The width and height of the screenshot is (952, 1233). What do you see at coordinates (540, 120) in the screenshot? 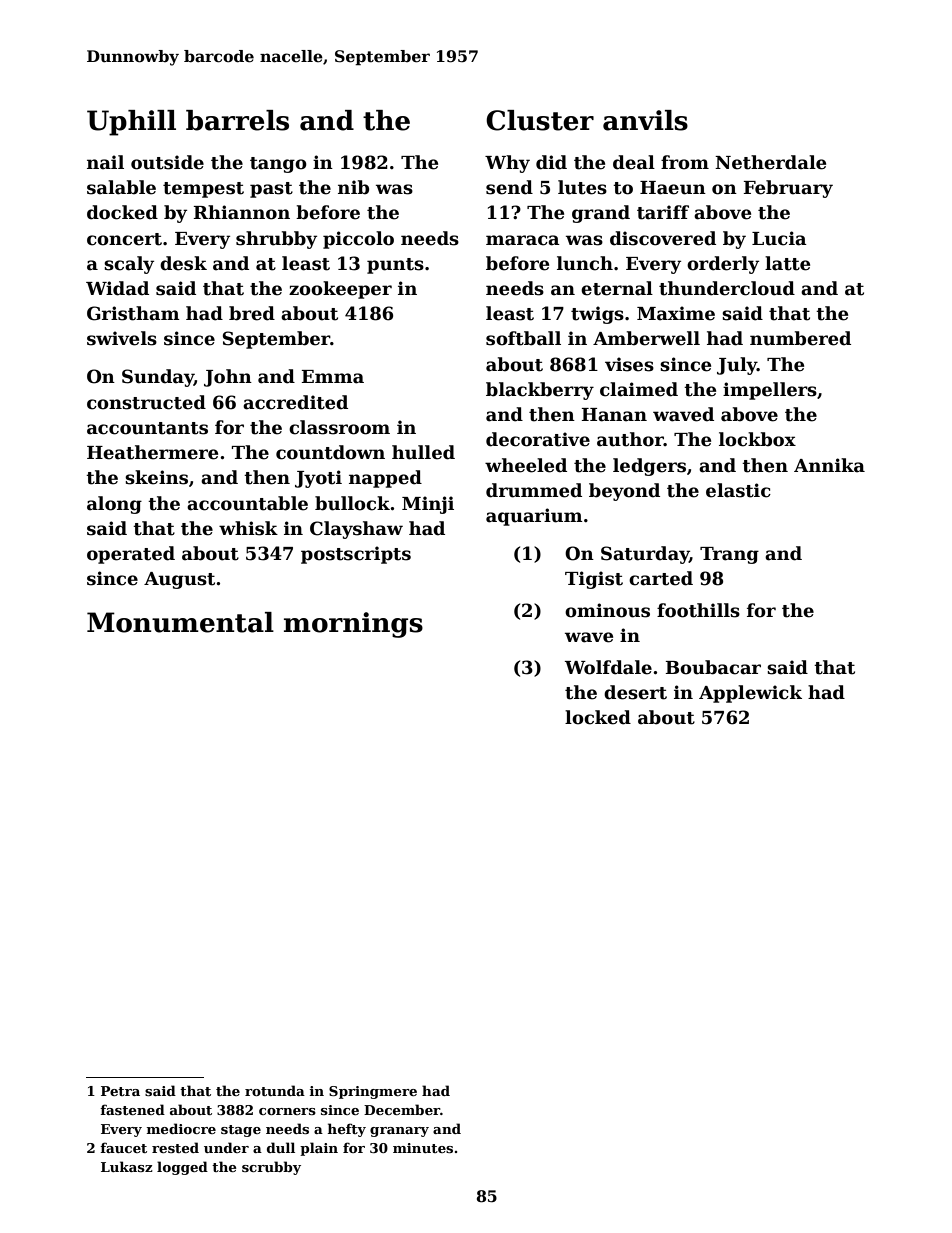
I see `Cluster` at bounding box center [540, 120].
